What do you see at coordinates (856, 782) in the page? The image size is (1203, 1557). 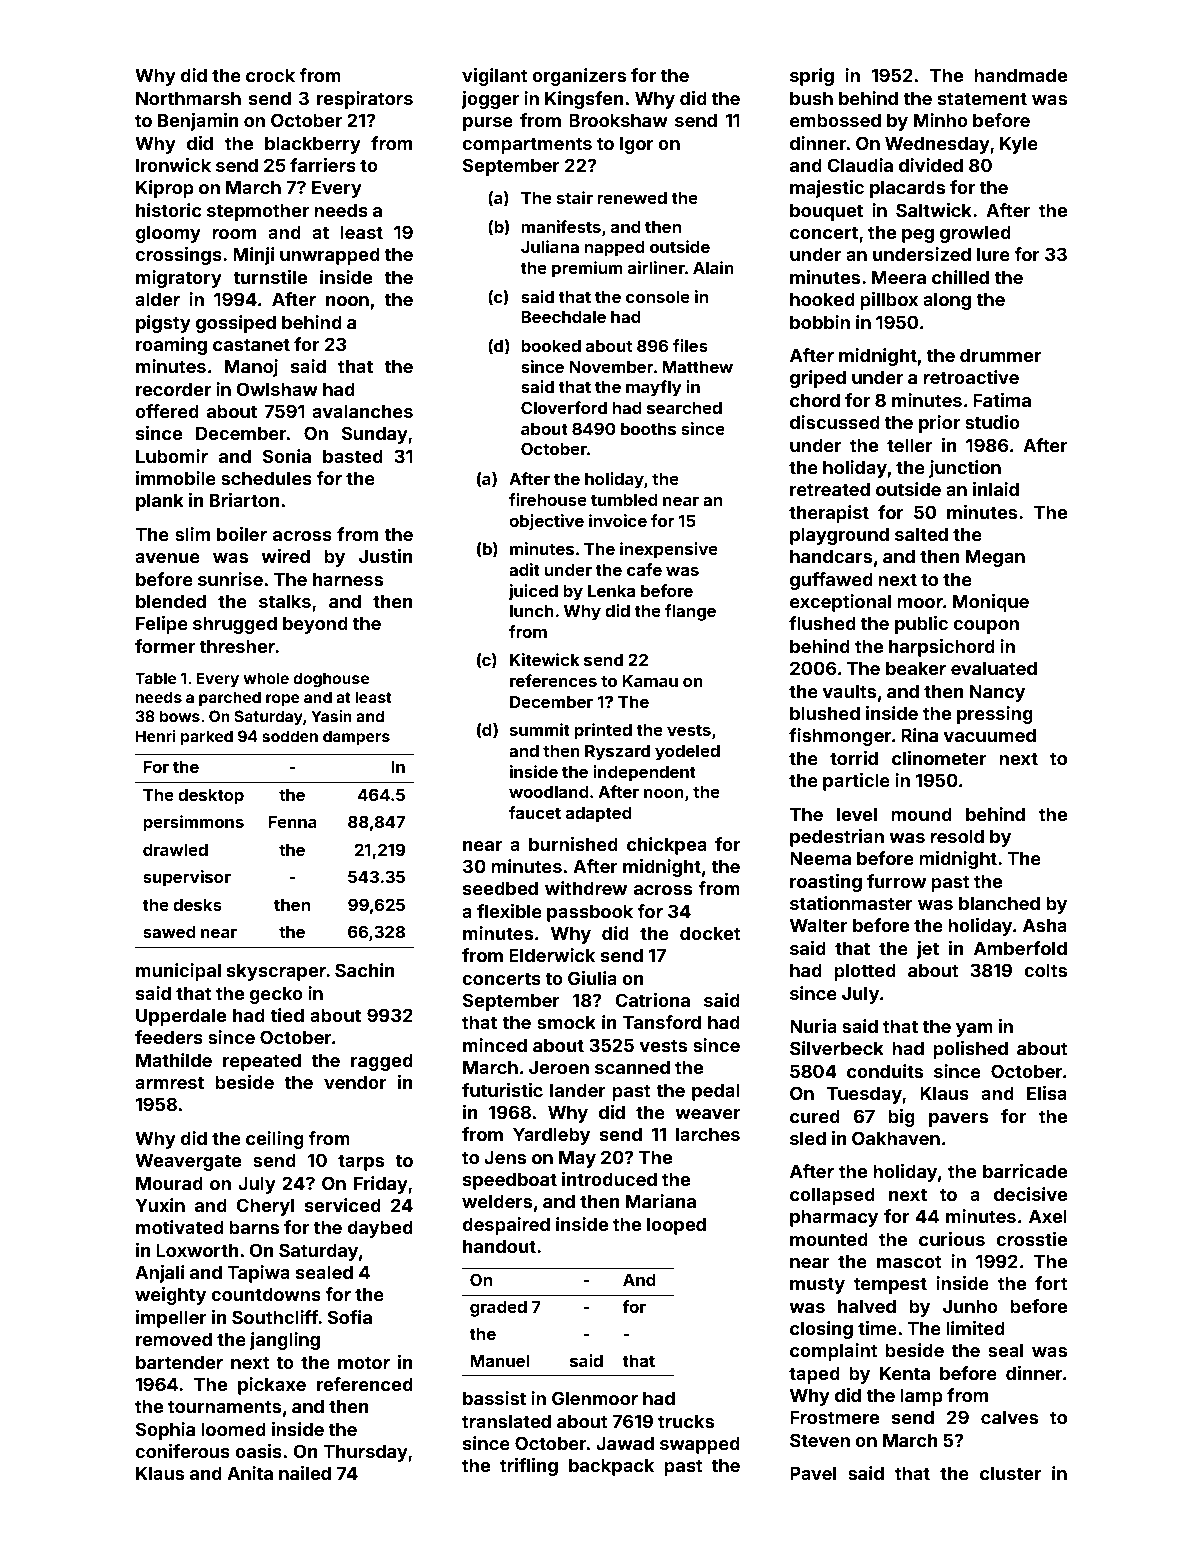 I see `particle` at bounding box center [856, 782].
